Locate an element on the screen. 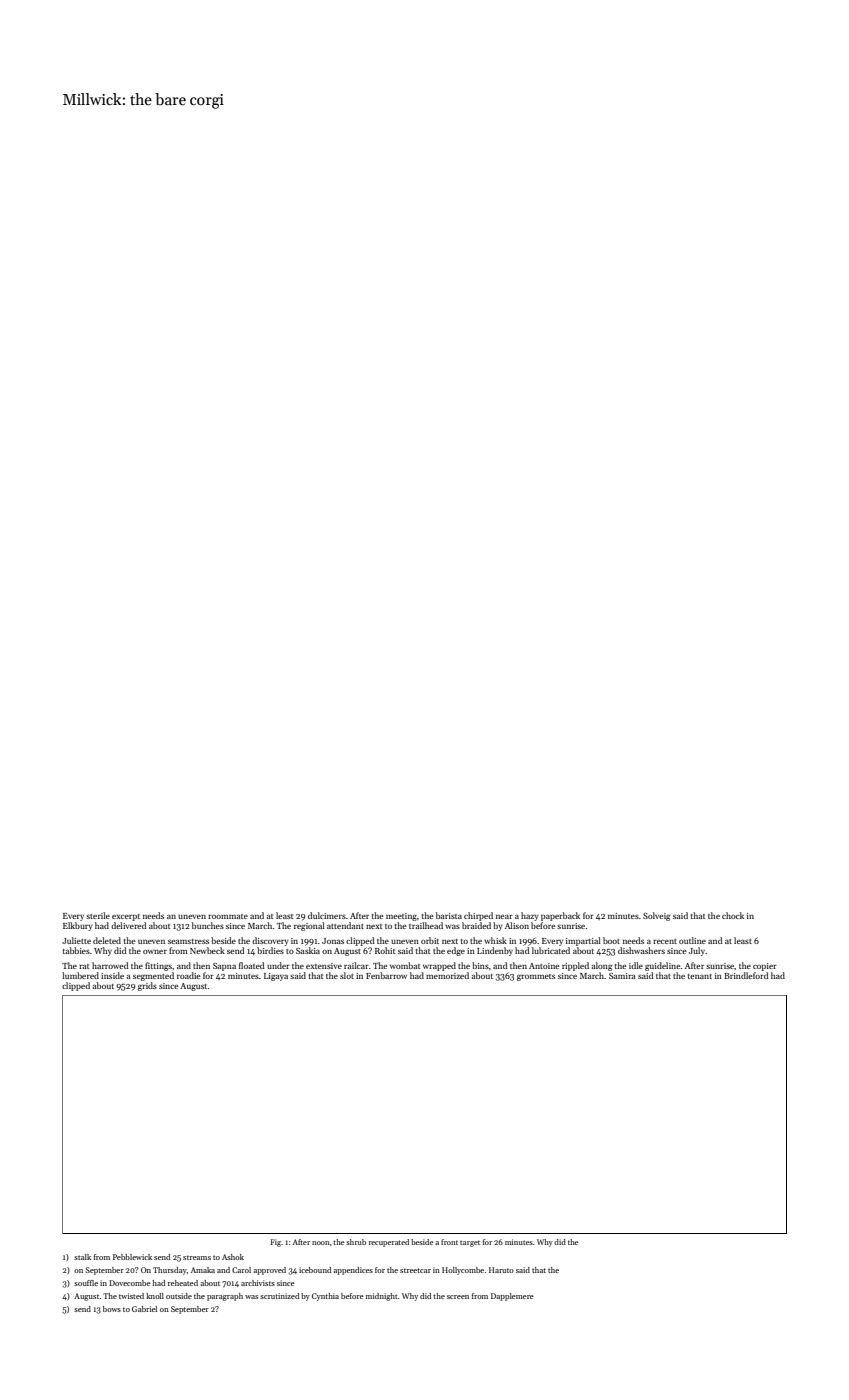  grids is located at coordinates (147, 986).
